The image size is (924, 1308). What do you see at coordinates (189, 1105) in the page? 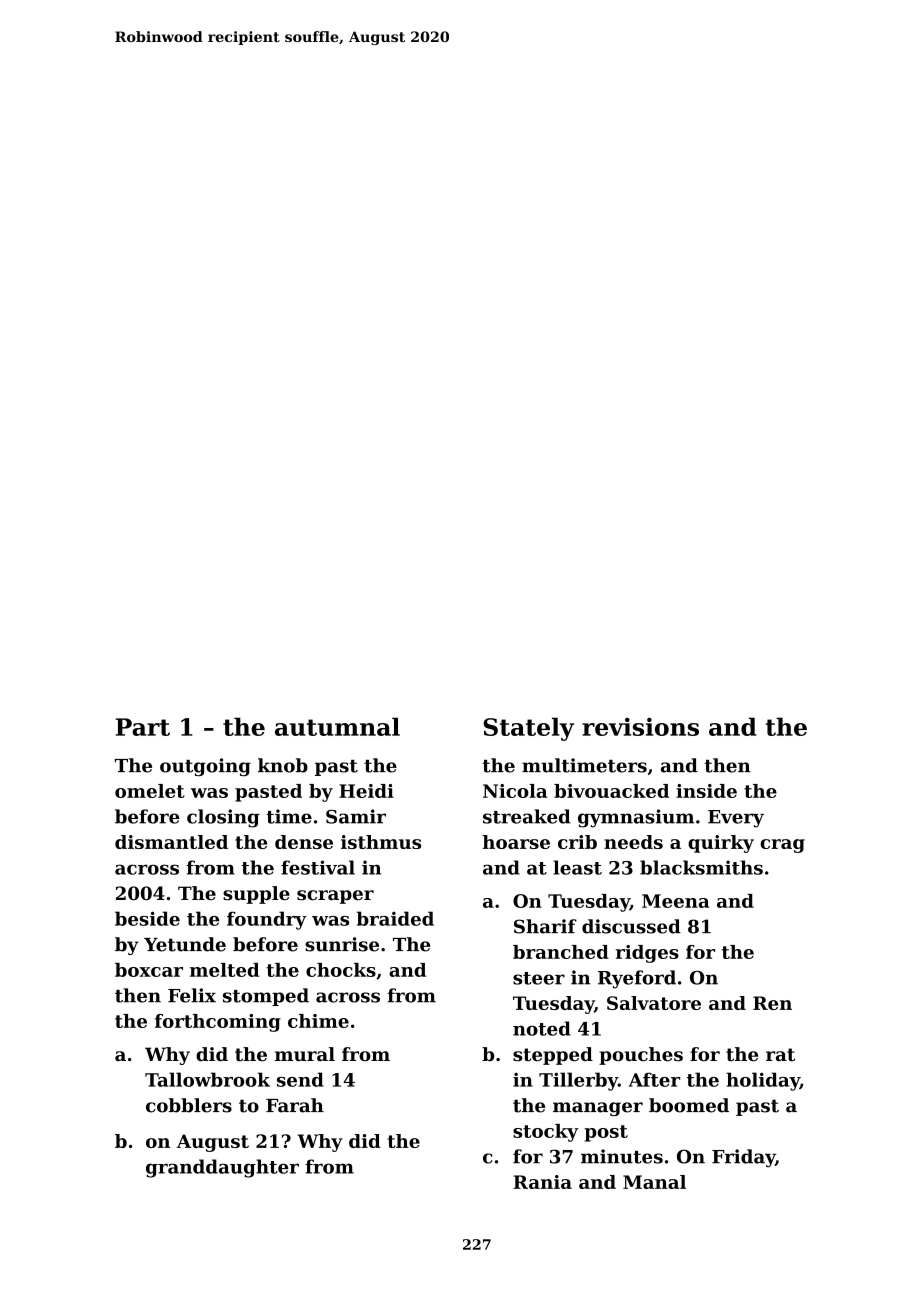
I see `cobblers` at bounding box center [189, 1105].
